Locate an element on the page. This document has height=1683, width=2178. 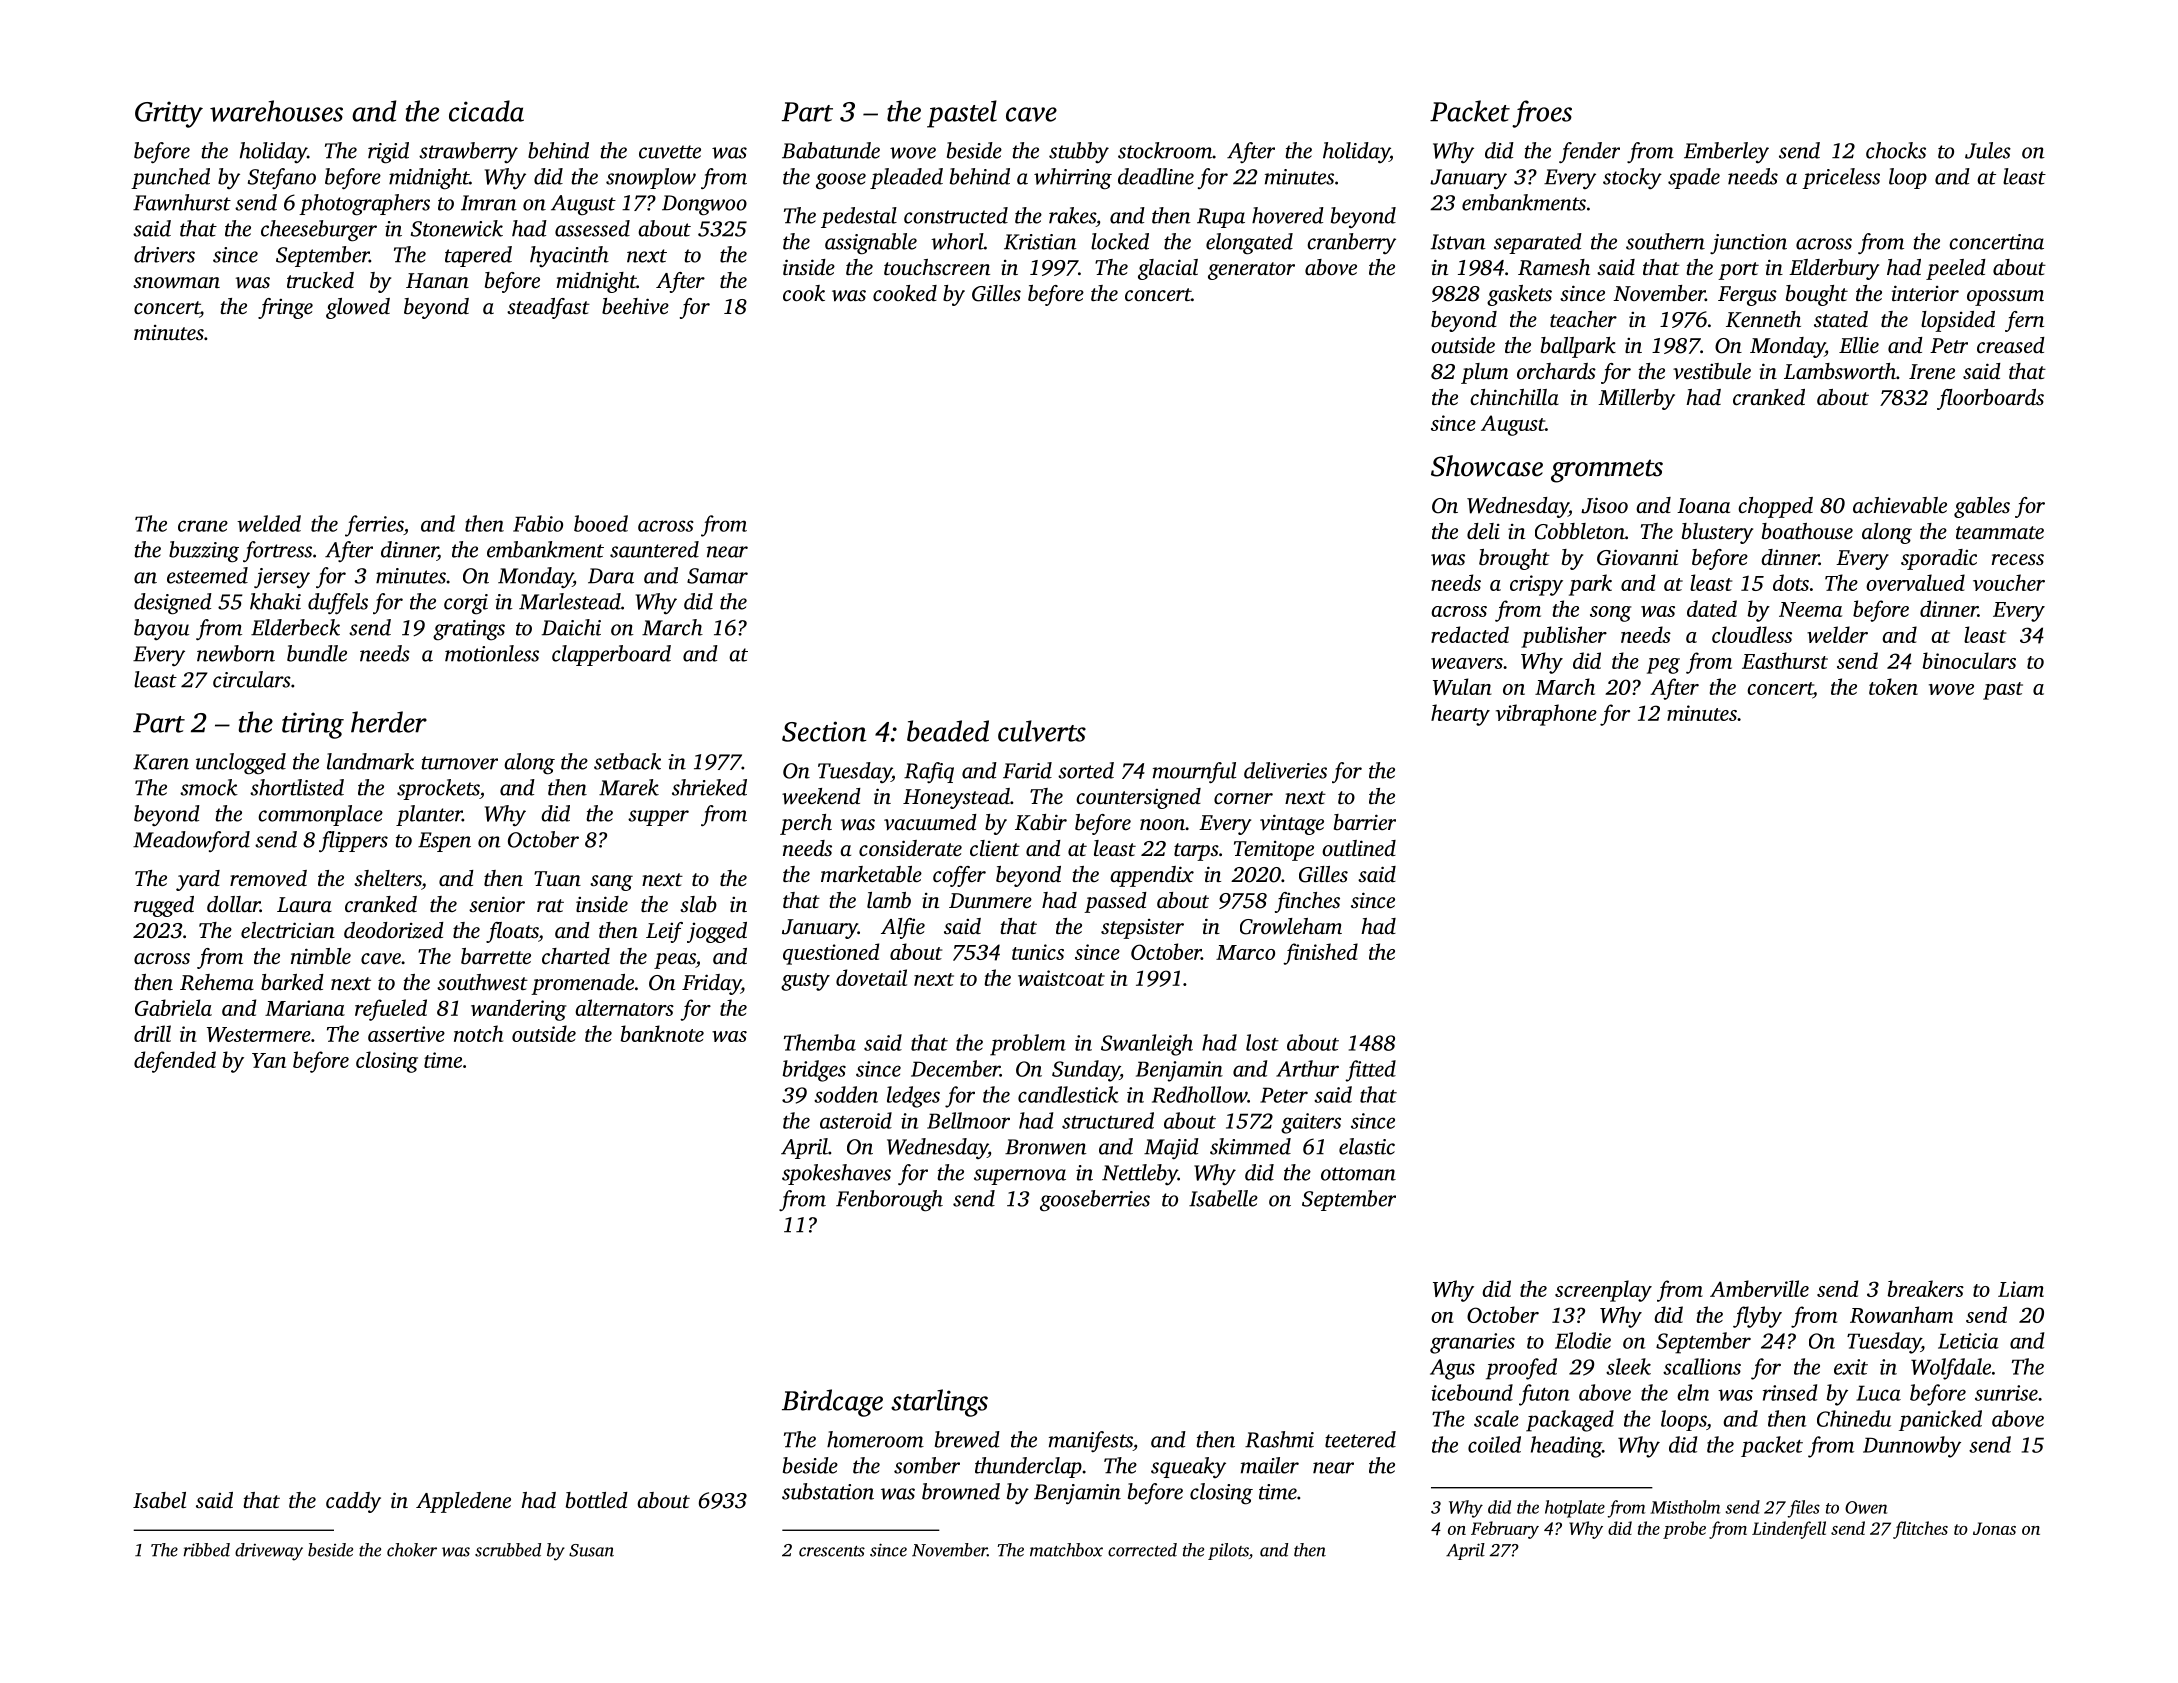
Liam is located at coordinates (2021, 1289).
